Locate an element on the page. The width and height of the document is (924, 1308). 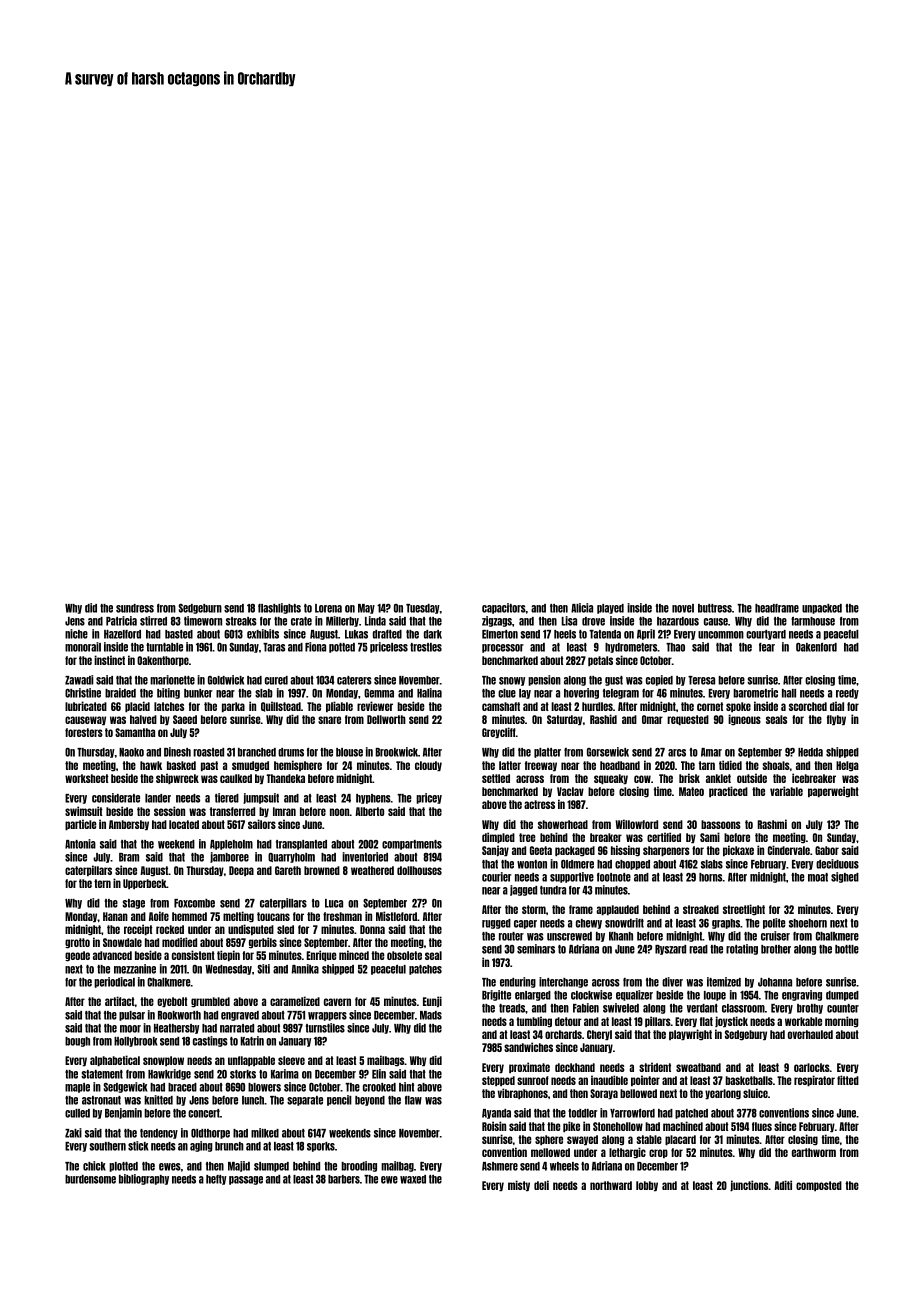
alphabetical is located at coordinates (115, 1060).
